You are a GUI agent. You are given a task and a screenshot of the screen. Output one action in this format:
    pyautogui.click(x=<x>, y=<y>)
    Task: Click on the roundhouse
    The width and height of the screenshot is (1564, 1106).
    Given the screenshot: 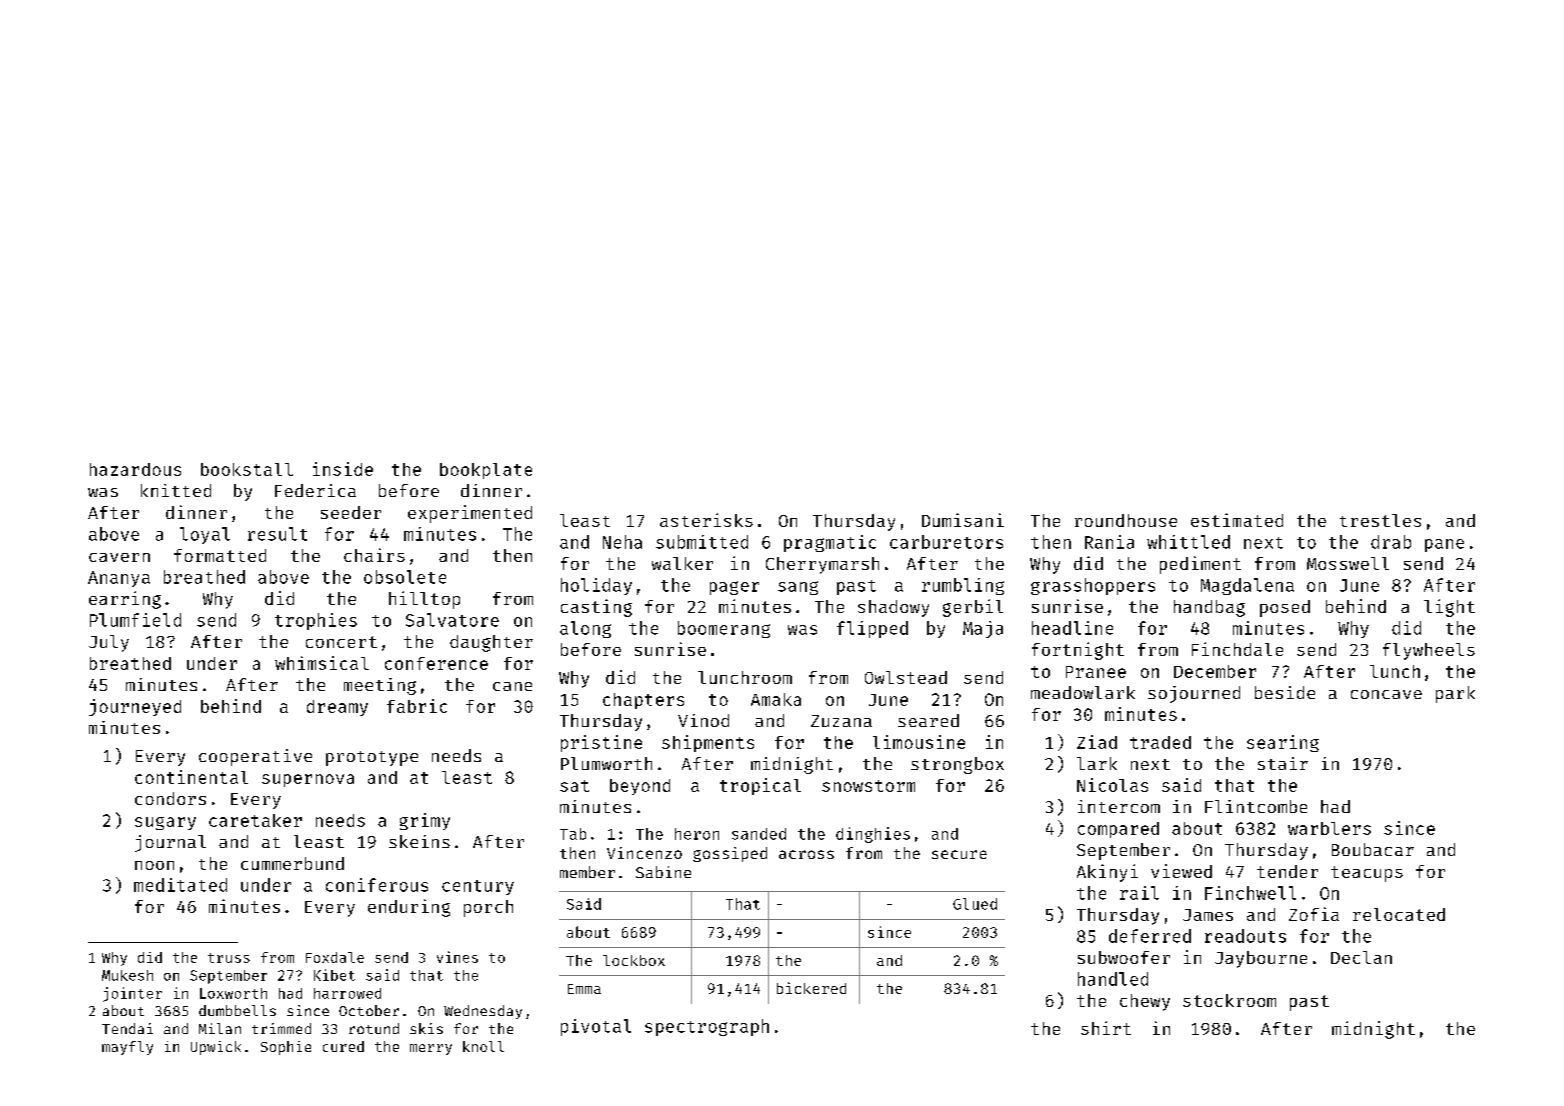 What is the action you would take?
    pyautogui.click(x=1126, y=520)
